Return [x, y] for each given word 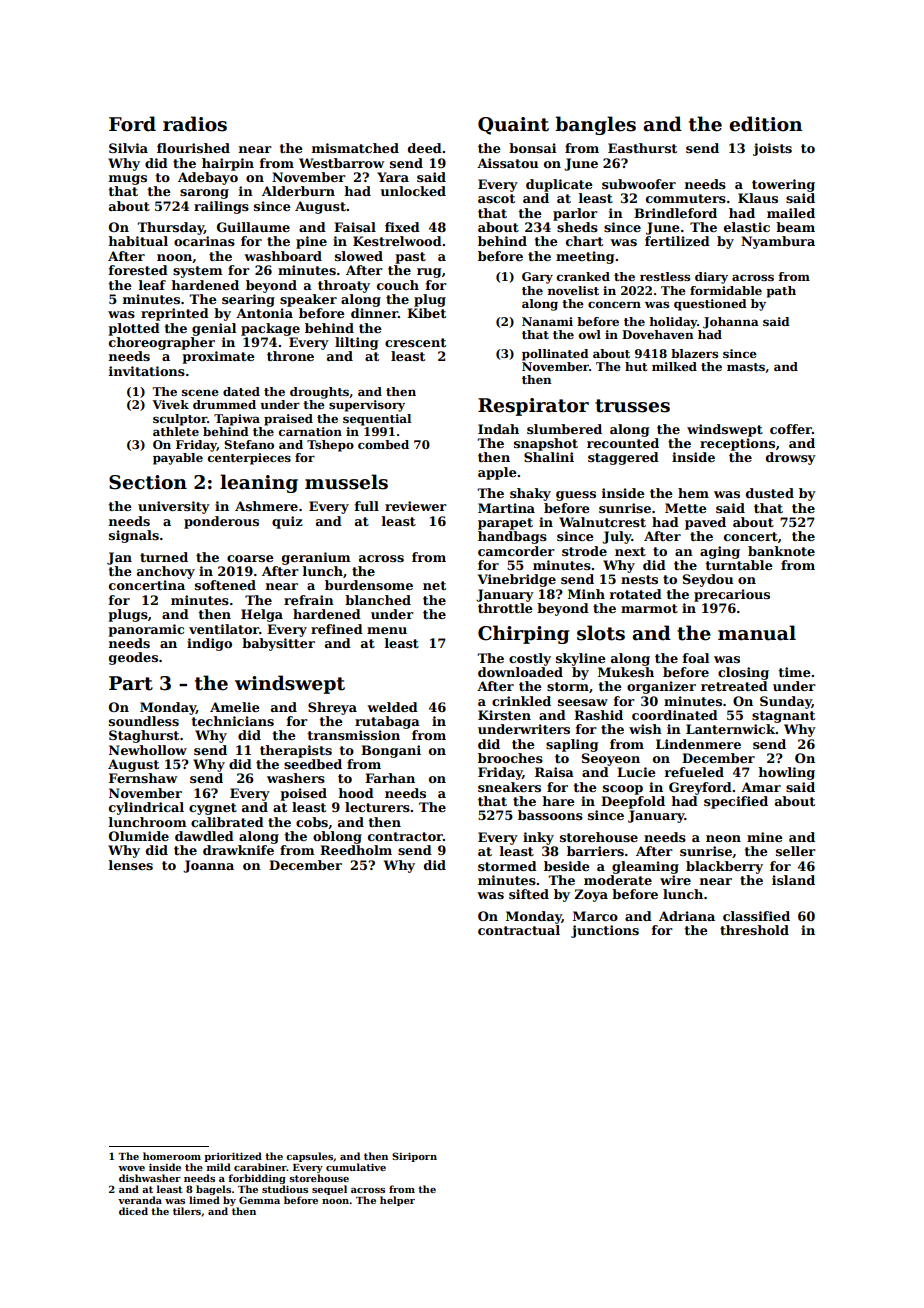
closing [743, 673]
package [270, 329]
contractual [519, 930]
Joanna [208, 866]
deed [425, 148]
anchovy [166, 572]
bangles [595, 125]
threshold [754, 930]
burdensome [369, 585]
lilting [356, 343]
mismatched [355, 148]
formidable [726, 290]
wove [131, 1168]
